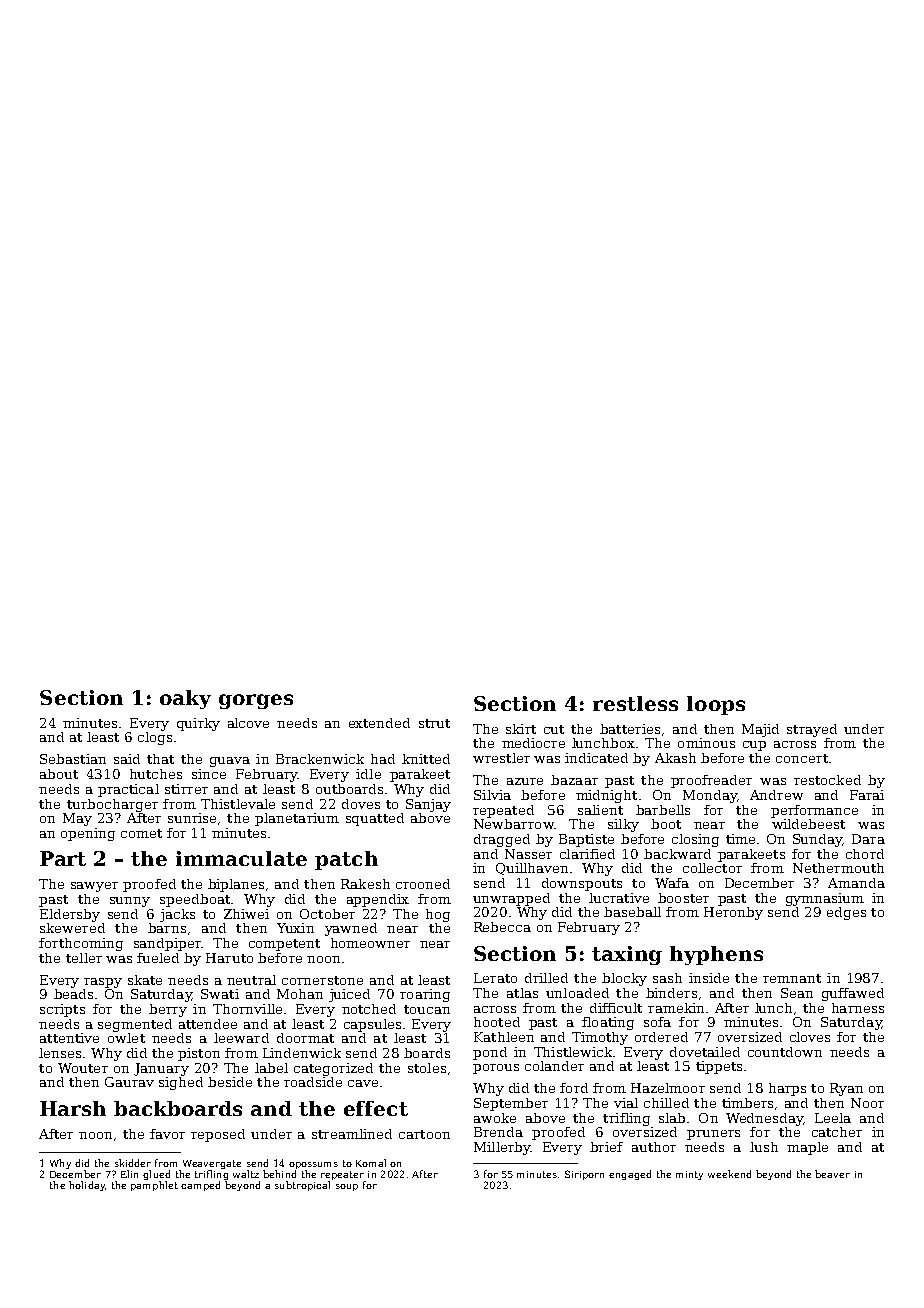  Describe the element at coordinates (584, 1175) in the document. I see `Siriporn` at that location.
